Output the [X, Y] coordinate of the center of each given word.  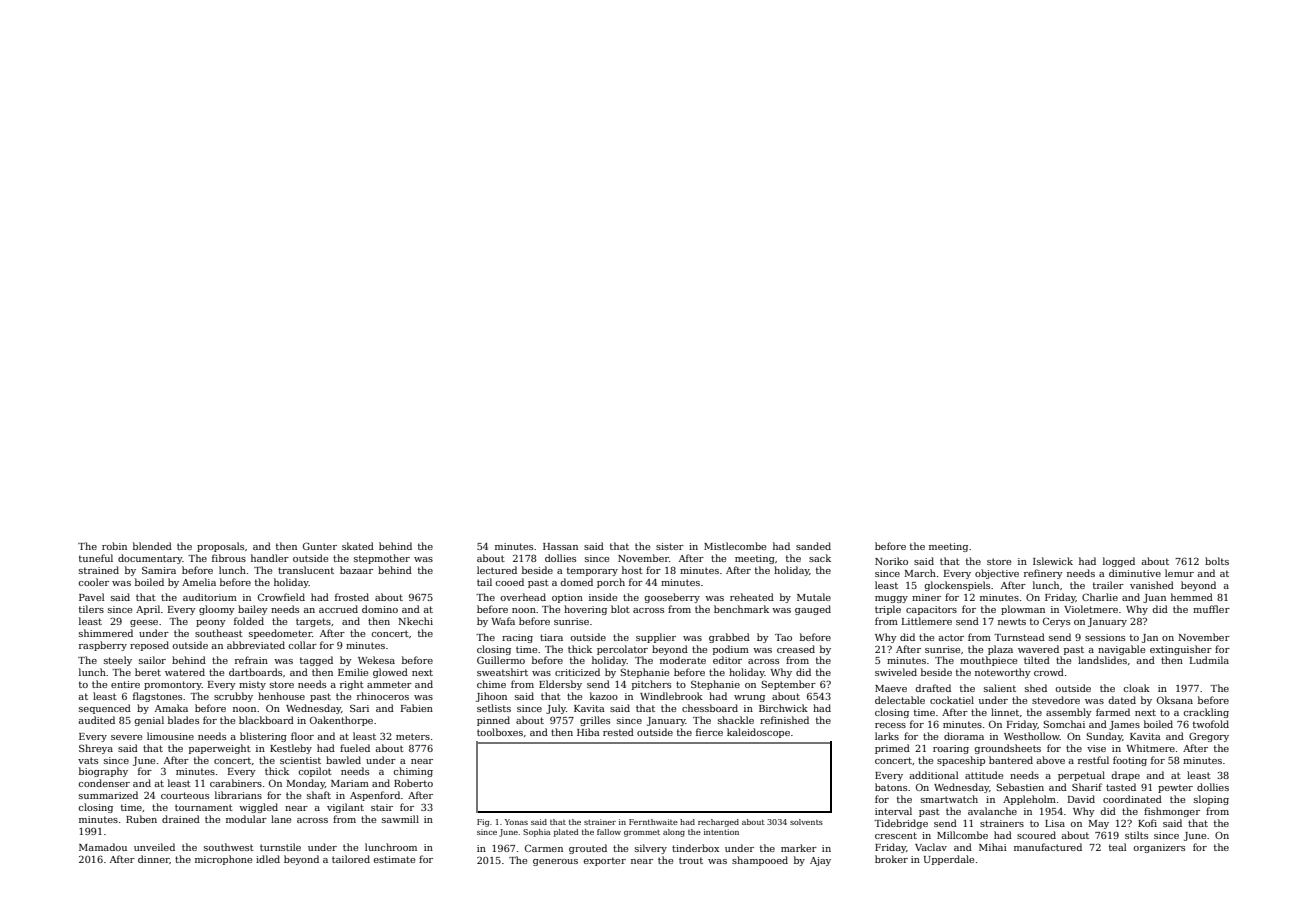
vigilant [345, 808]
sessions [1105, 637]
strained [99, 570]
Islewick [1053, 561]
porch [611, 583]
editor [727, 660]
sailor [152, 660]
